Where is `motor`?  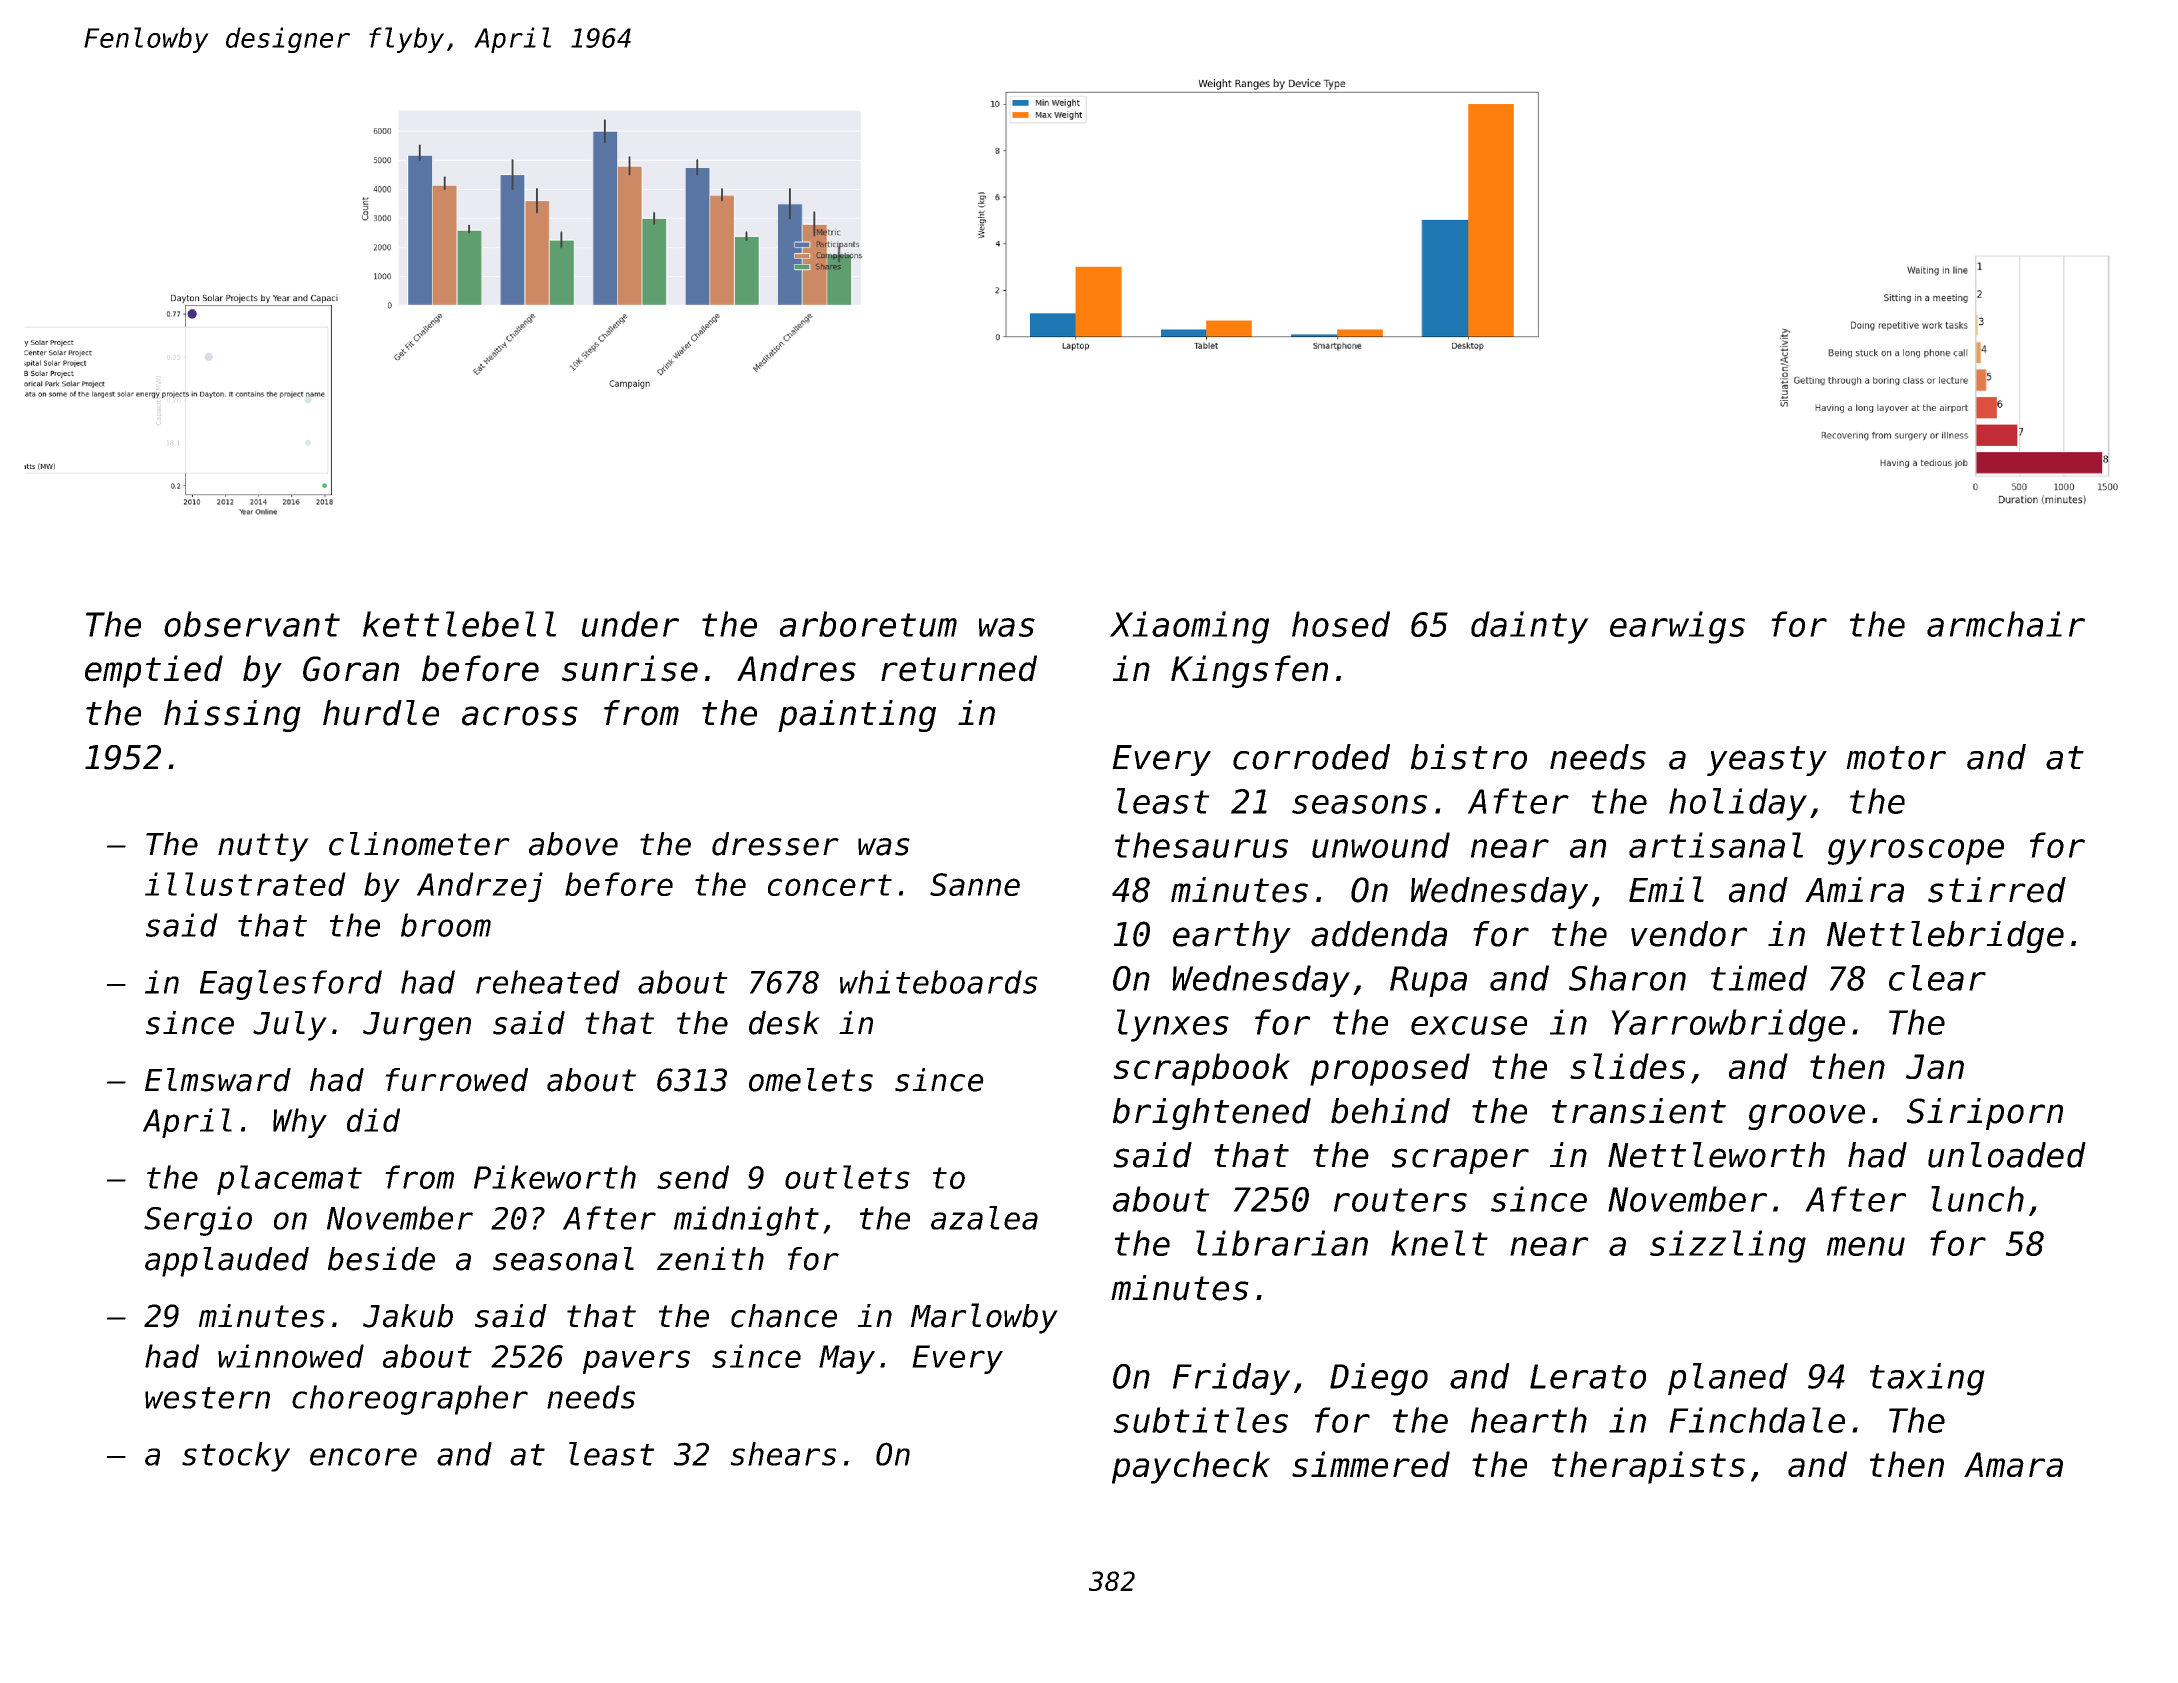 motor is located at coordinates (1896, 758).
